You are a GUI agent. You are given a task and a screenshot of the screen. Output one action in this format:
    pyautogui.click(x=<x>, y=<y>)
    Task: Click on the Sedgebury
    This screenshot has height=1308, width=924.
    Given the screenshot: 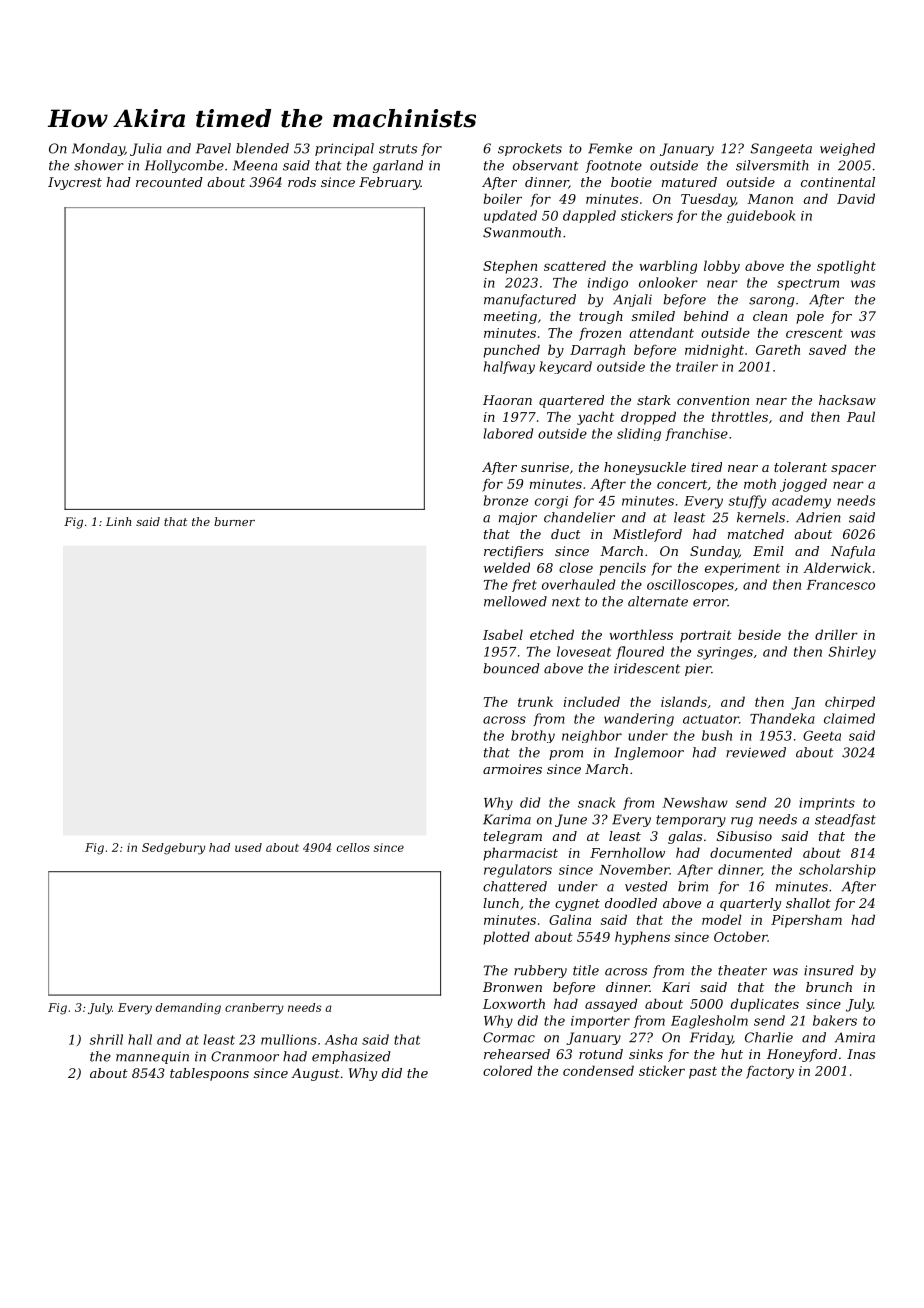 What is the action you would take?
    pyautogui.click(x=174, y=849)
